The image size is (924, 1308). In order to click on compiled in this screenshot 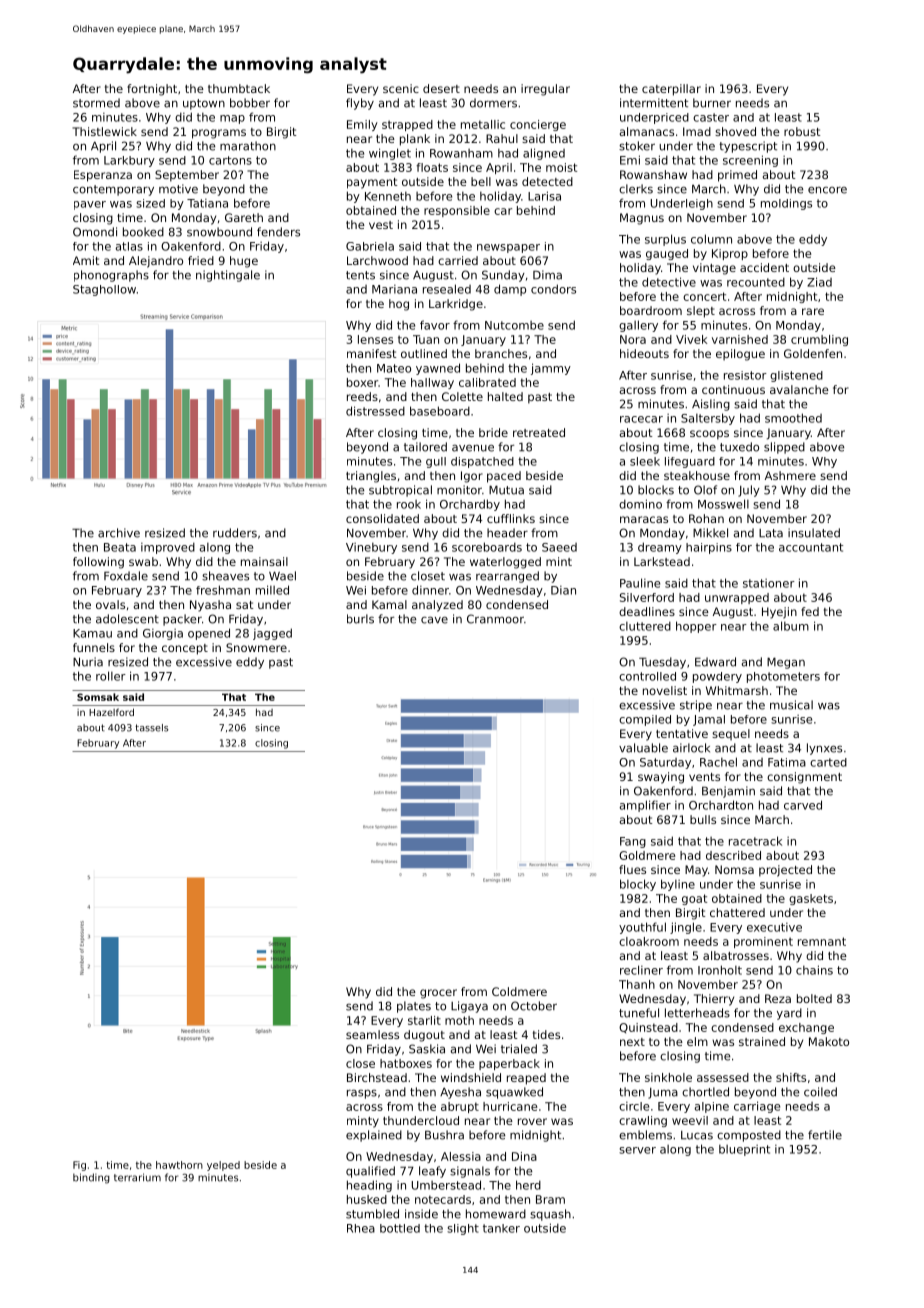, I will do `click(645, 720)`.
